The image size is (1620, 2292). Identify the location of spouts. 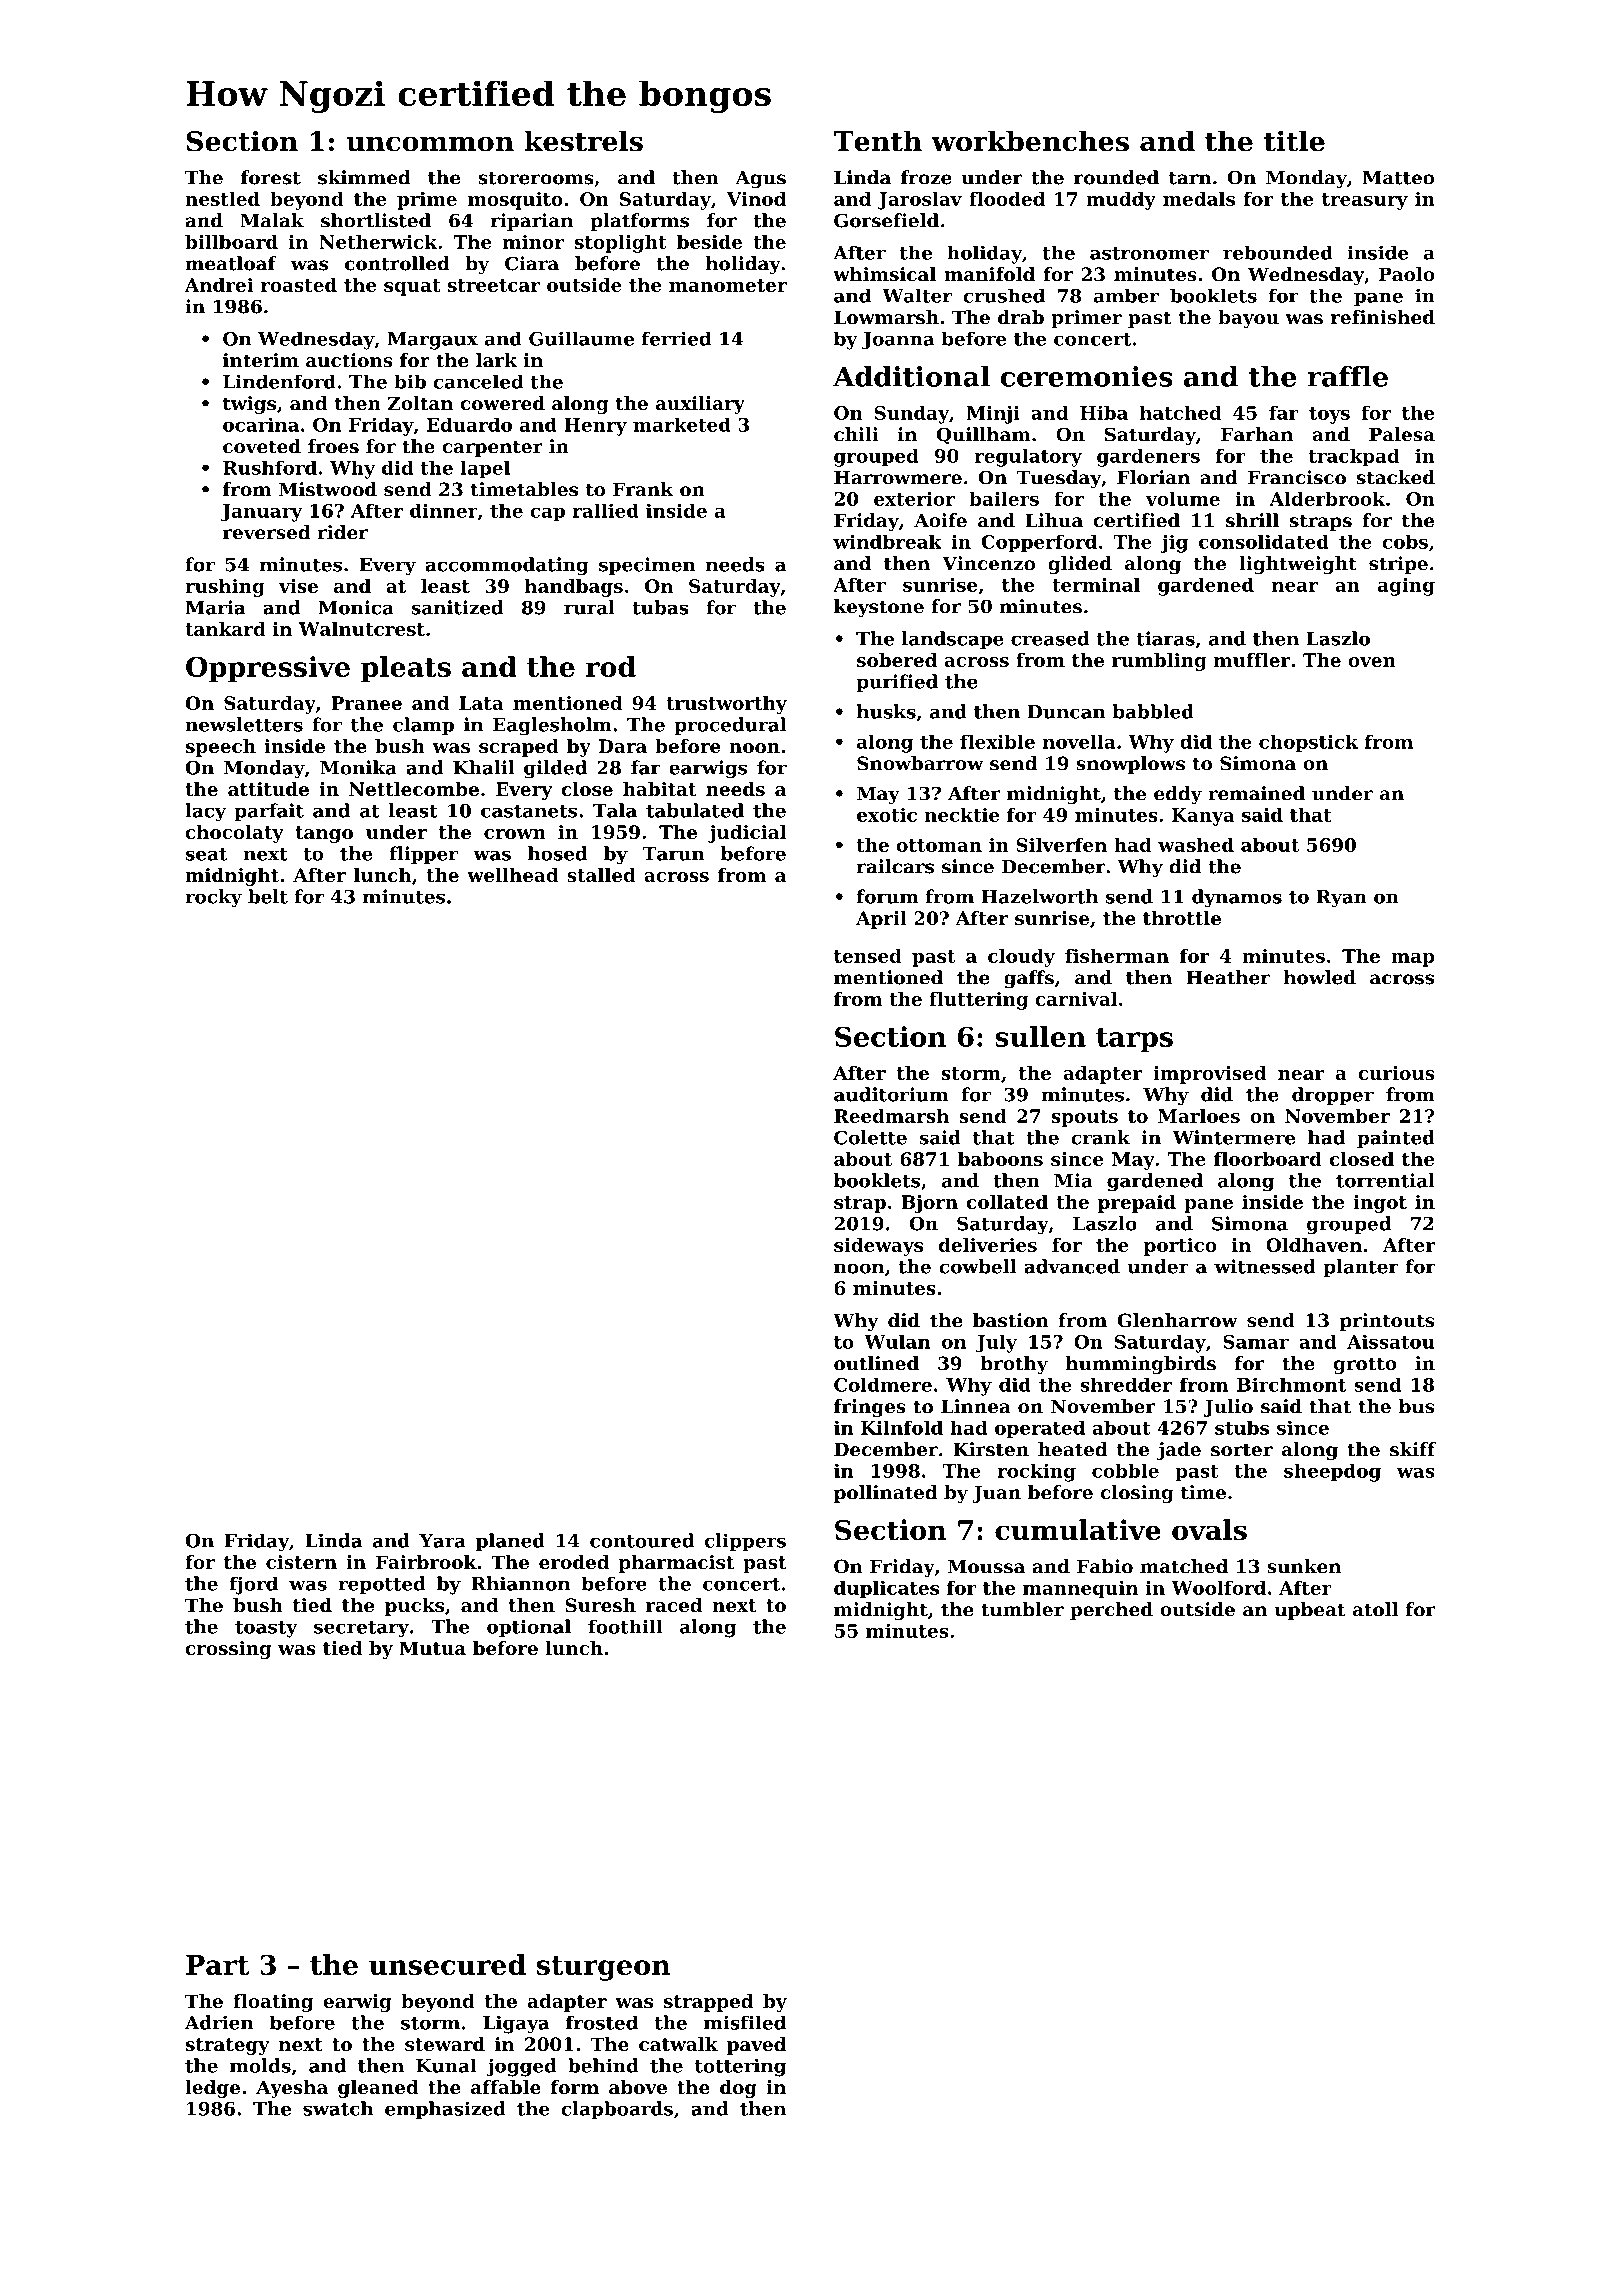
(1084, 1118).
